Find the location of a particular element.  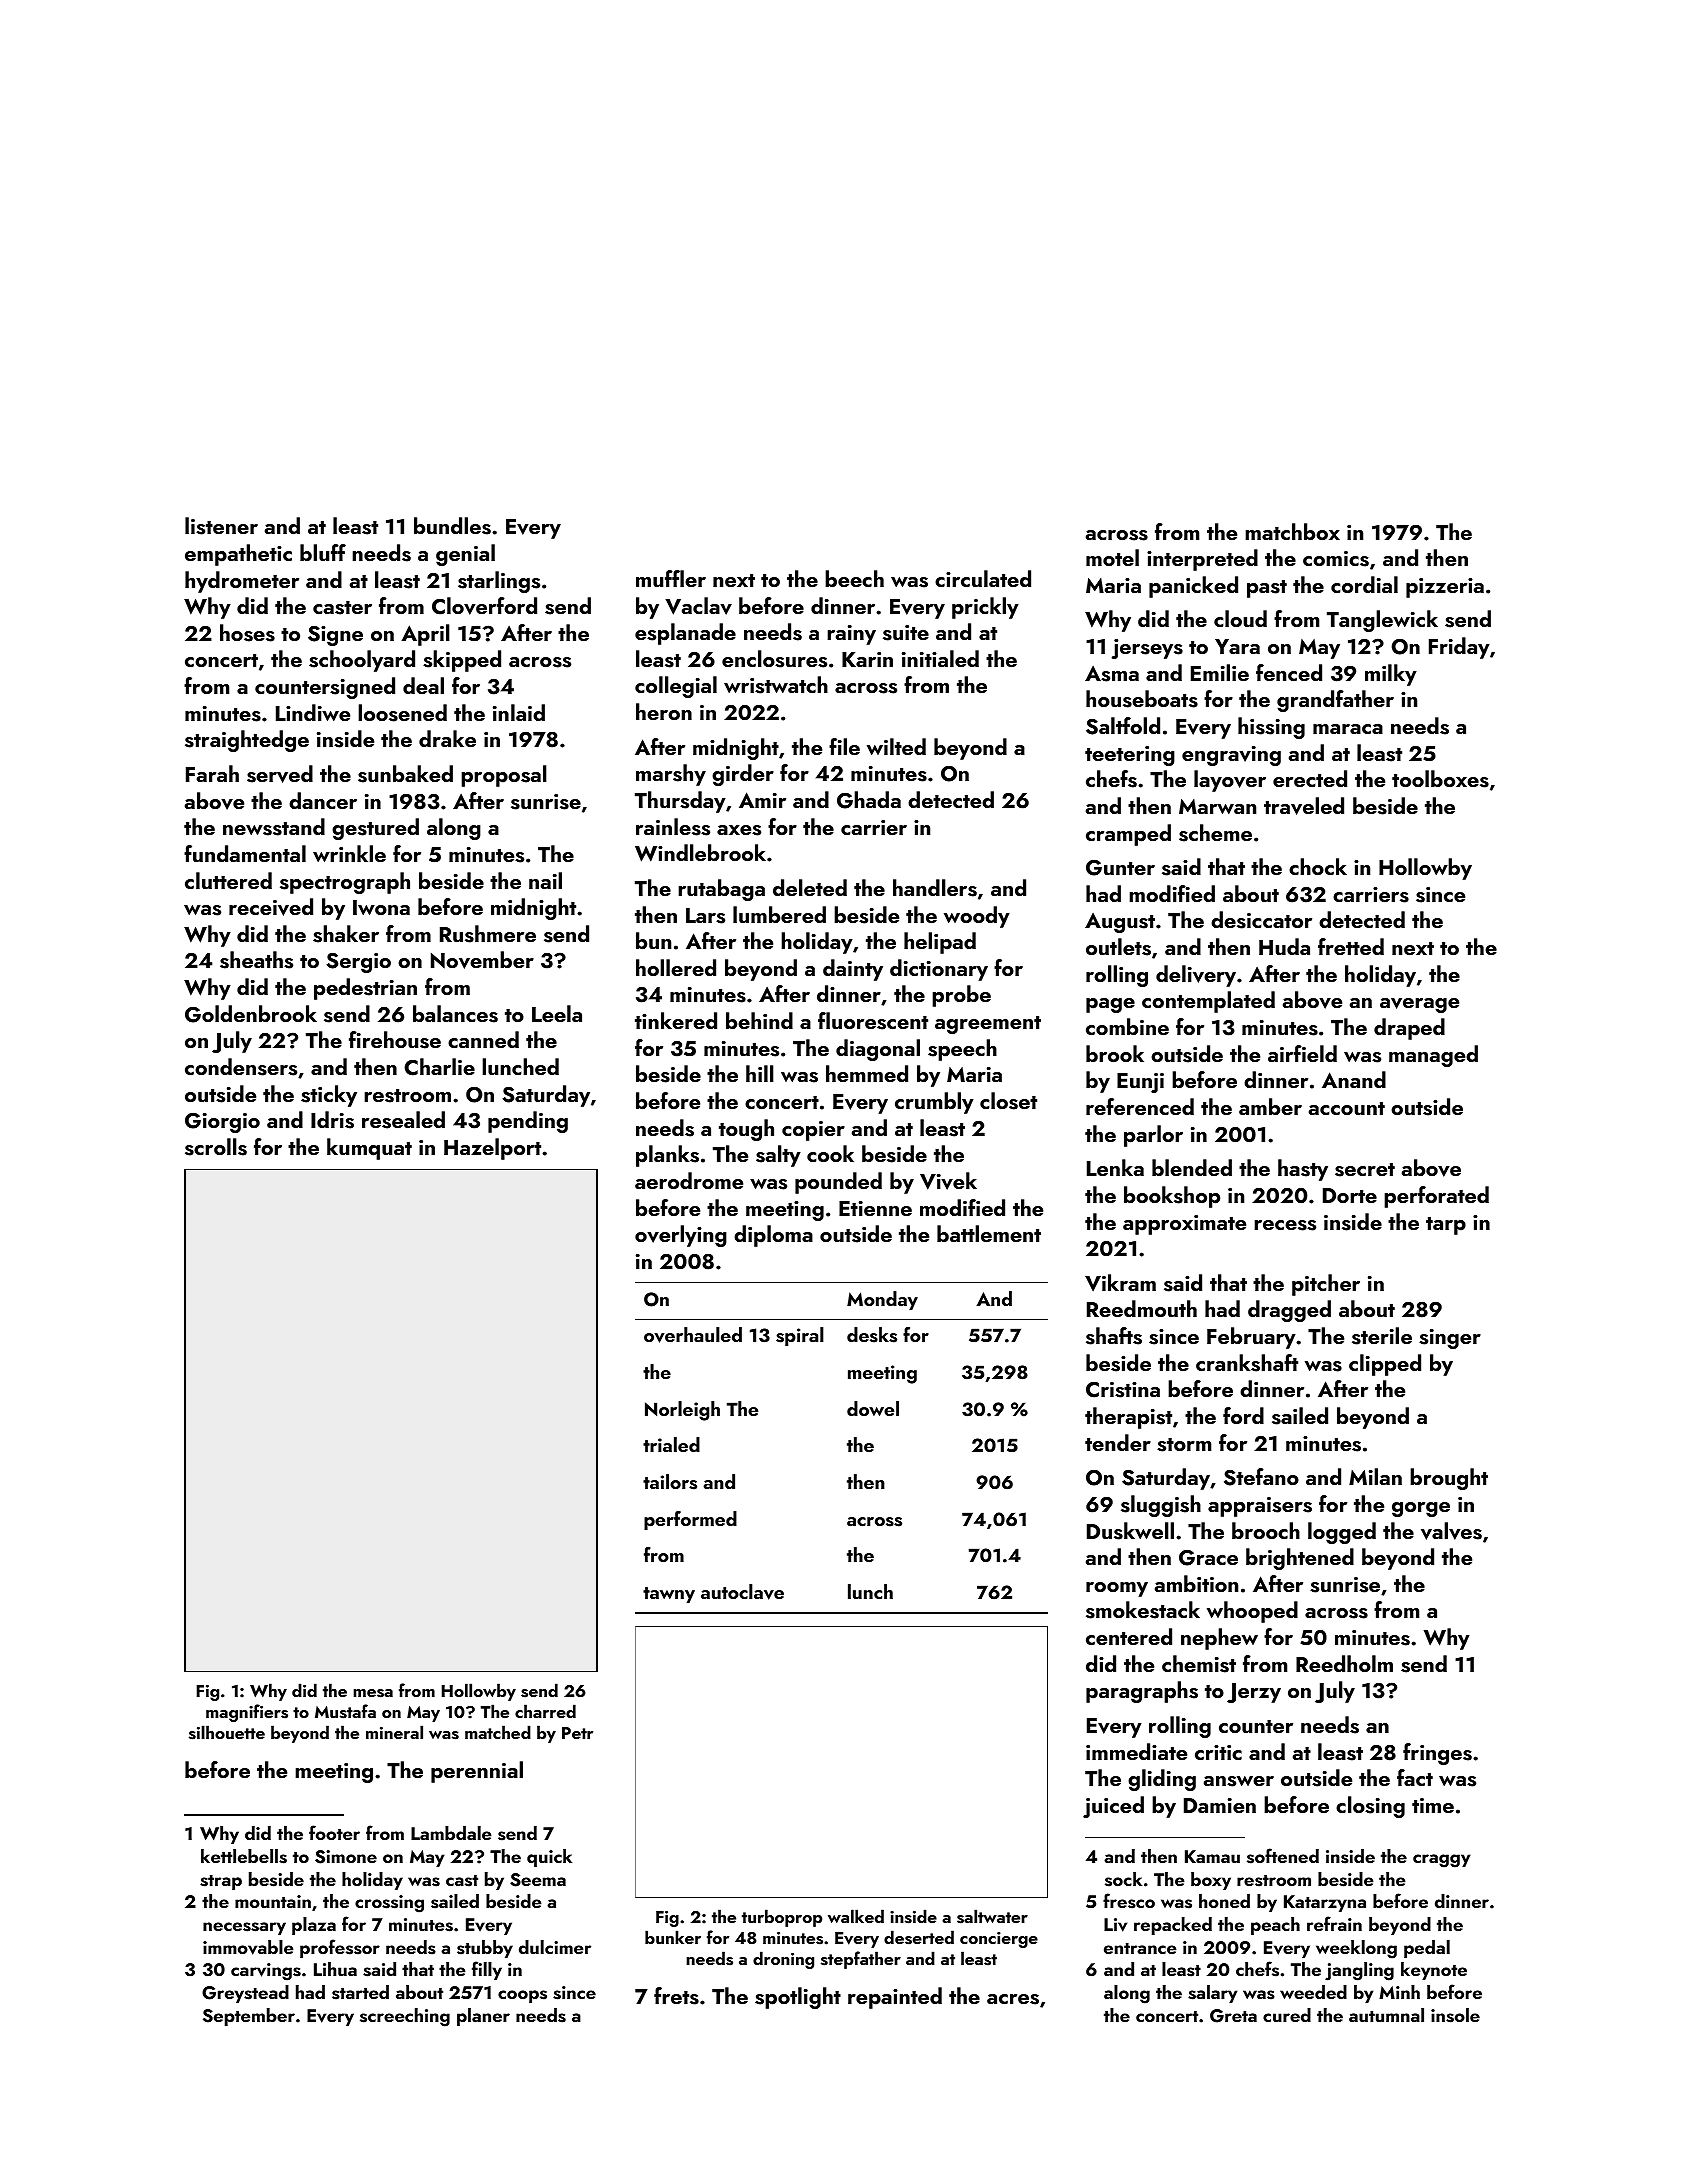

battlement is located at coordinates (989, 1233).
